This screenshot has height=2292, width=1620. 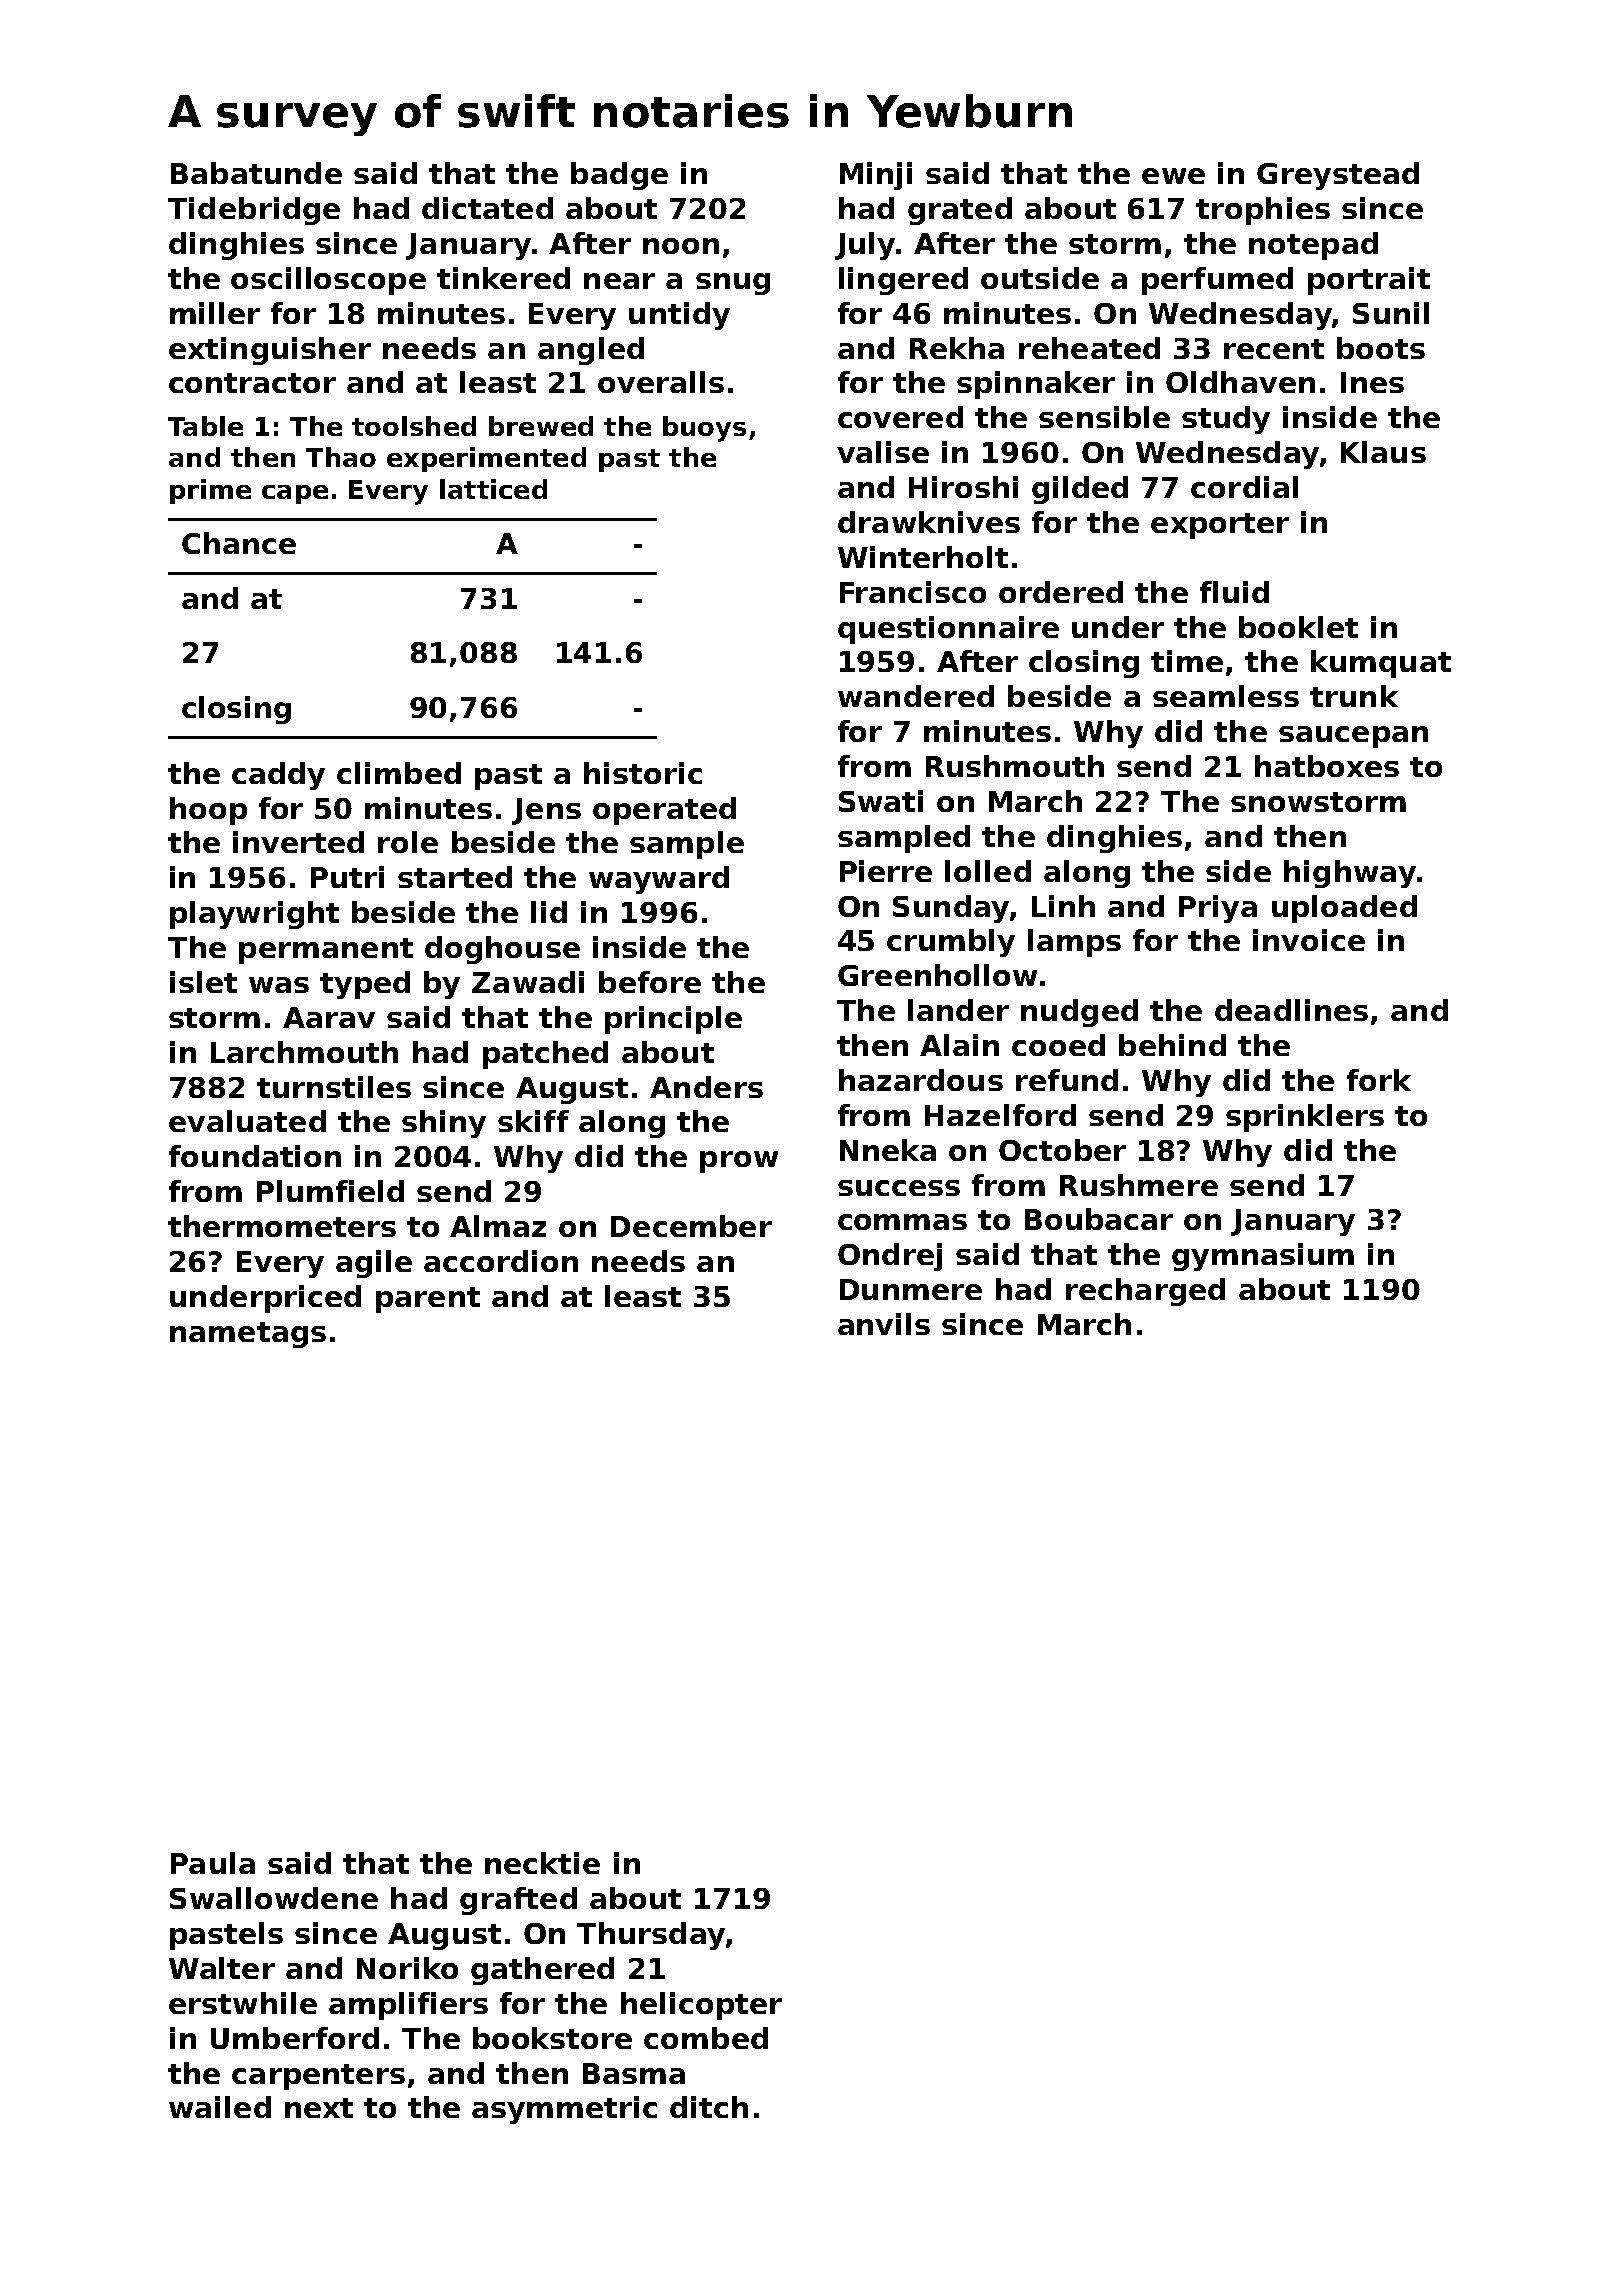 I want to click on ditch, so click(x=709, y=2107).
